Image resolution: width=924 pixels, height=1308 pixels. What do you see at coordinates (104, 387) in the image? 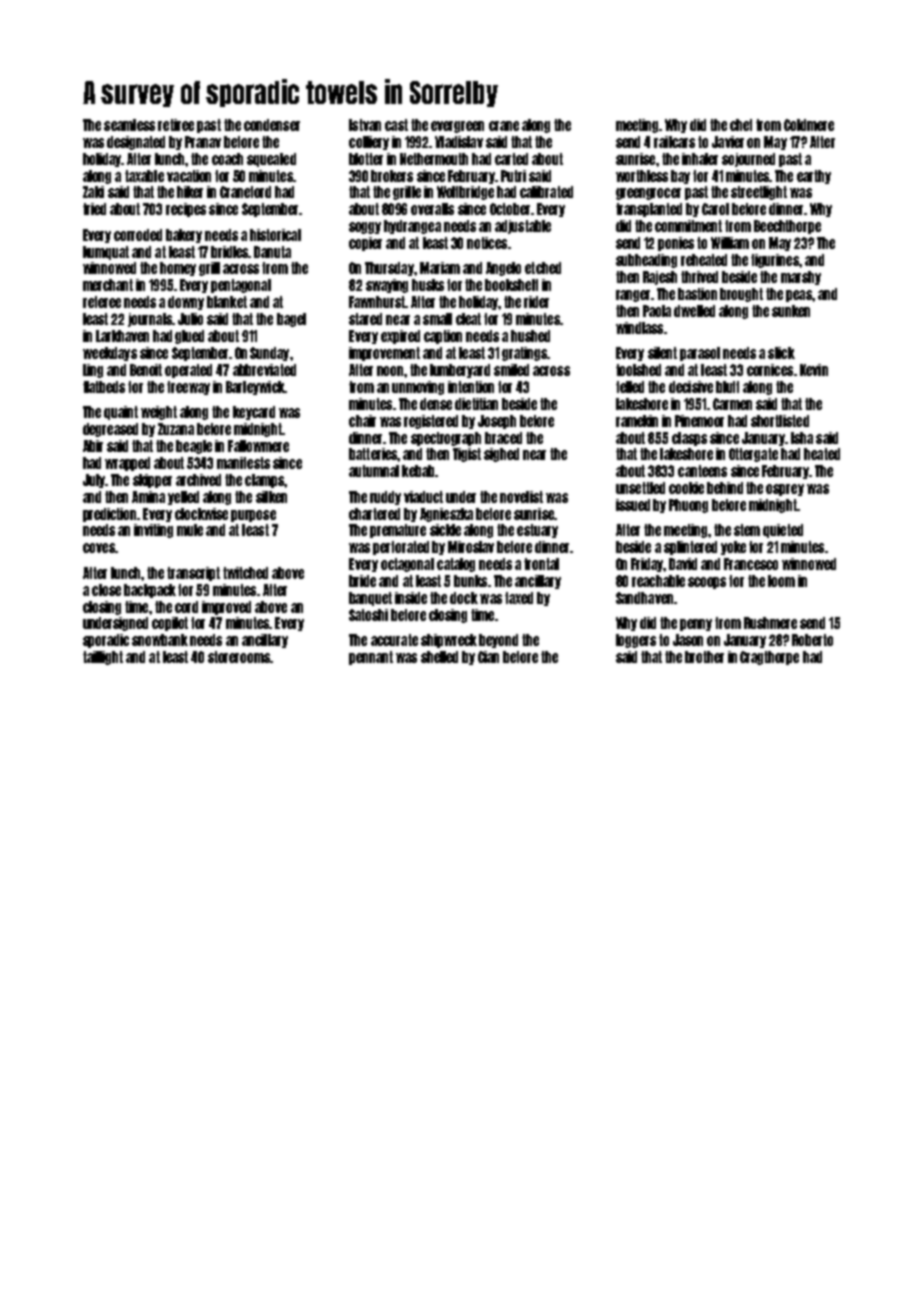
I see `flatbeds` at bounding box center [104, 387].
